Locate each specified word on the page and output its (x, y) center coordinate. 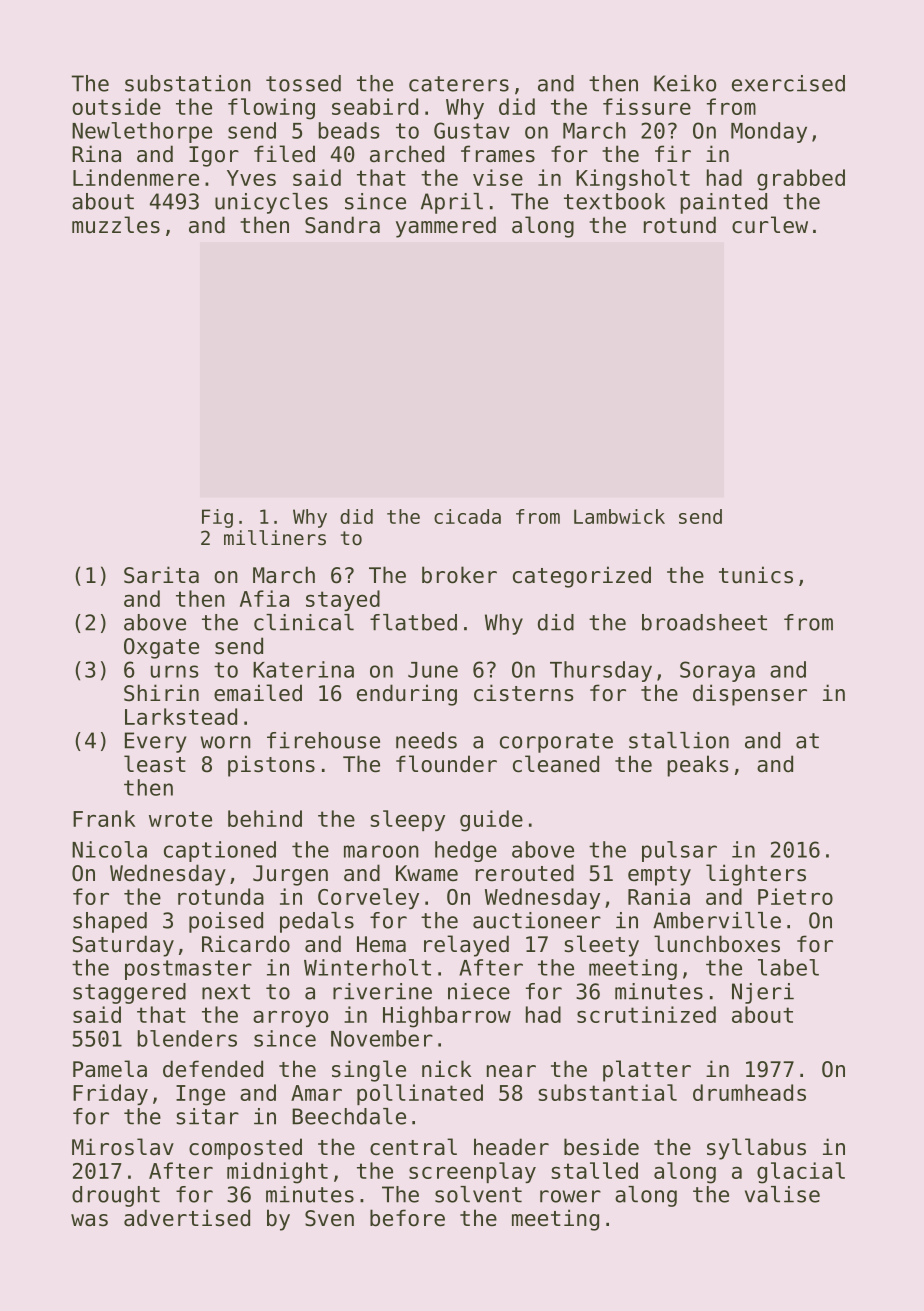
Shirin (161, 693)
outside (116, 106)
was (89, 1220)
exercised (788, 83)
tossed (303, 83)
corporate (556, 743)
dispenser (750, 695)
